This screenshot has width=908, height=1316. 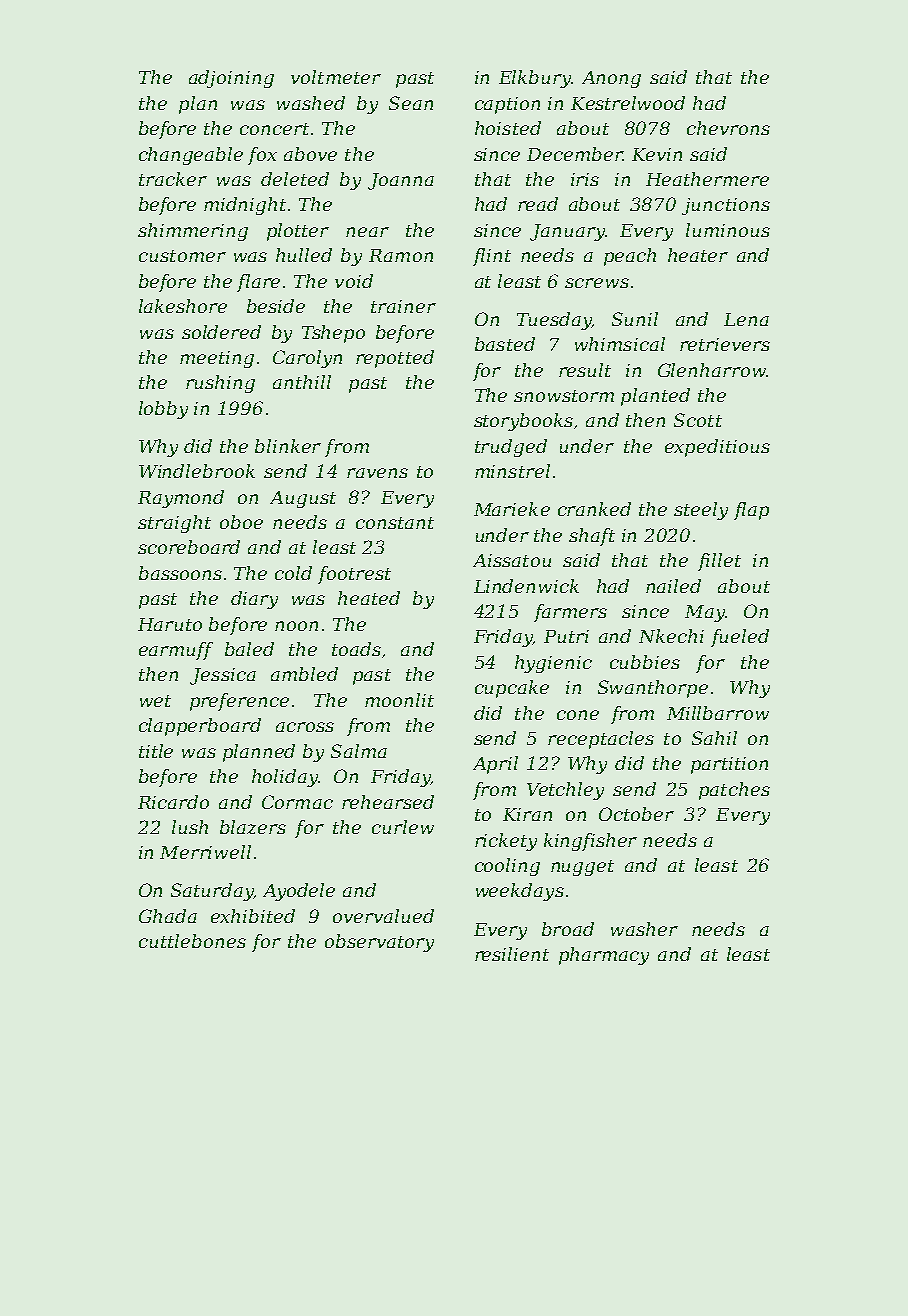 What do you see at coordinates (377, 473) in the screenshot?
I see `ravens` at bounding box center [377, 473].
